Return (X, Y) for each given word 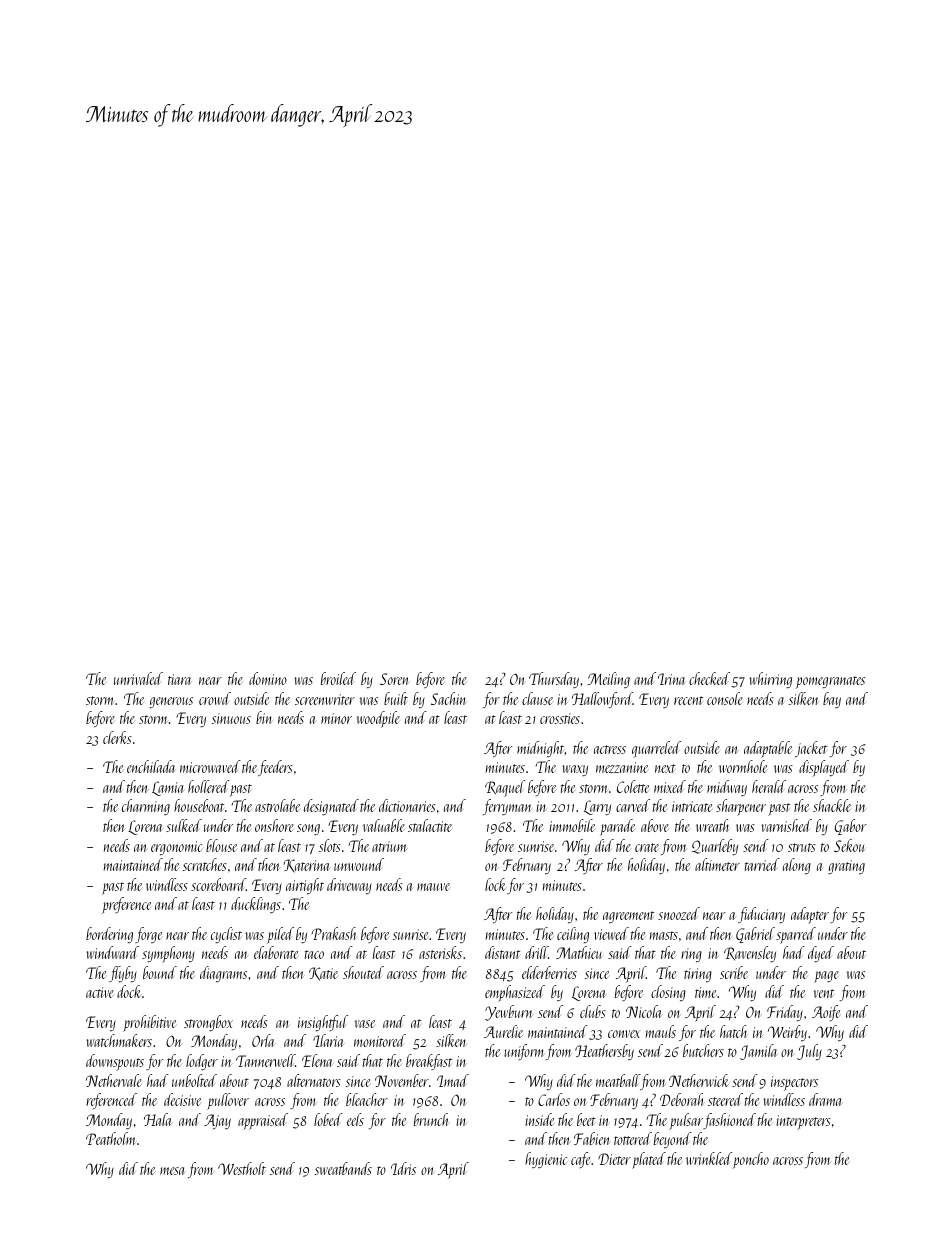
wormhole (743, 766)
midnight (540, 749)
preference (126, 905)
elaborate (276, 952)
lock (496, 884)
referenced (111, 1101)
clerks (117, 737)
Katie (323, 974)
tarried (762, 864)
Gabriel (755, 935)
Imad (453, 1080)
